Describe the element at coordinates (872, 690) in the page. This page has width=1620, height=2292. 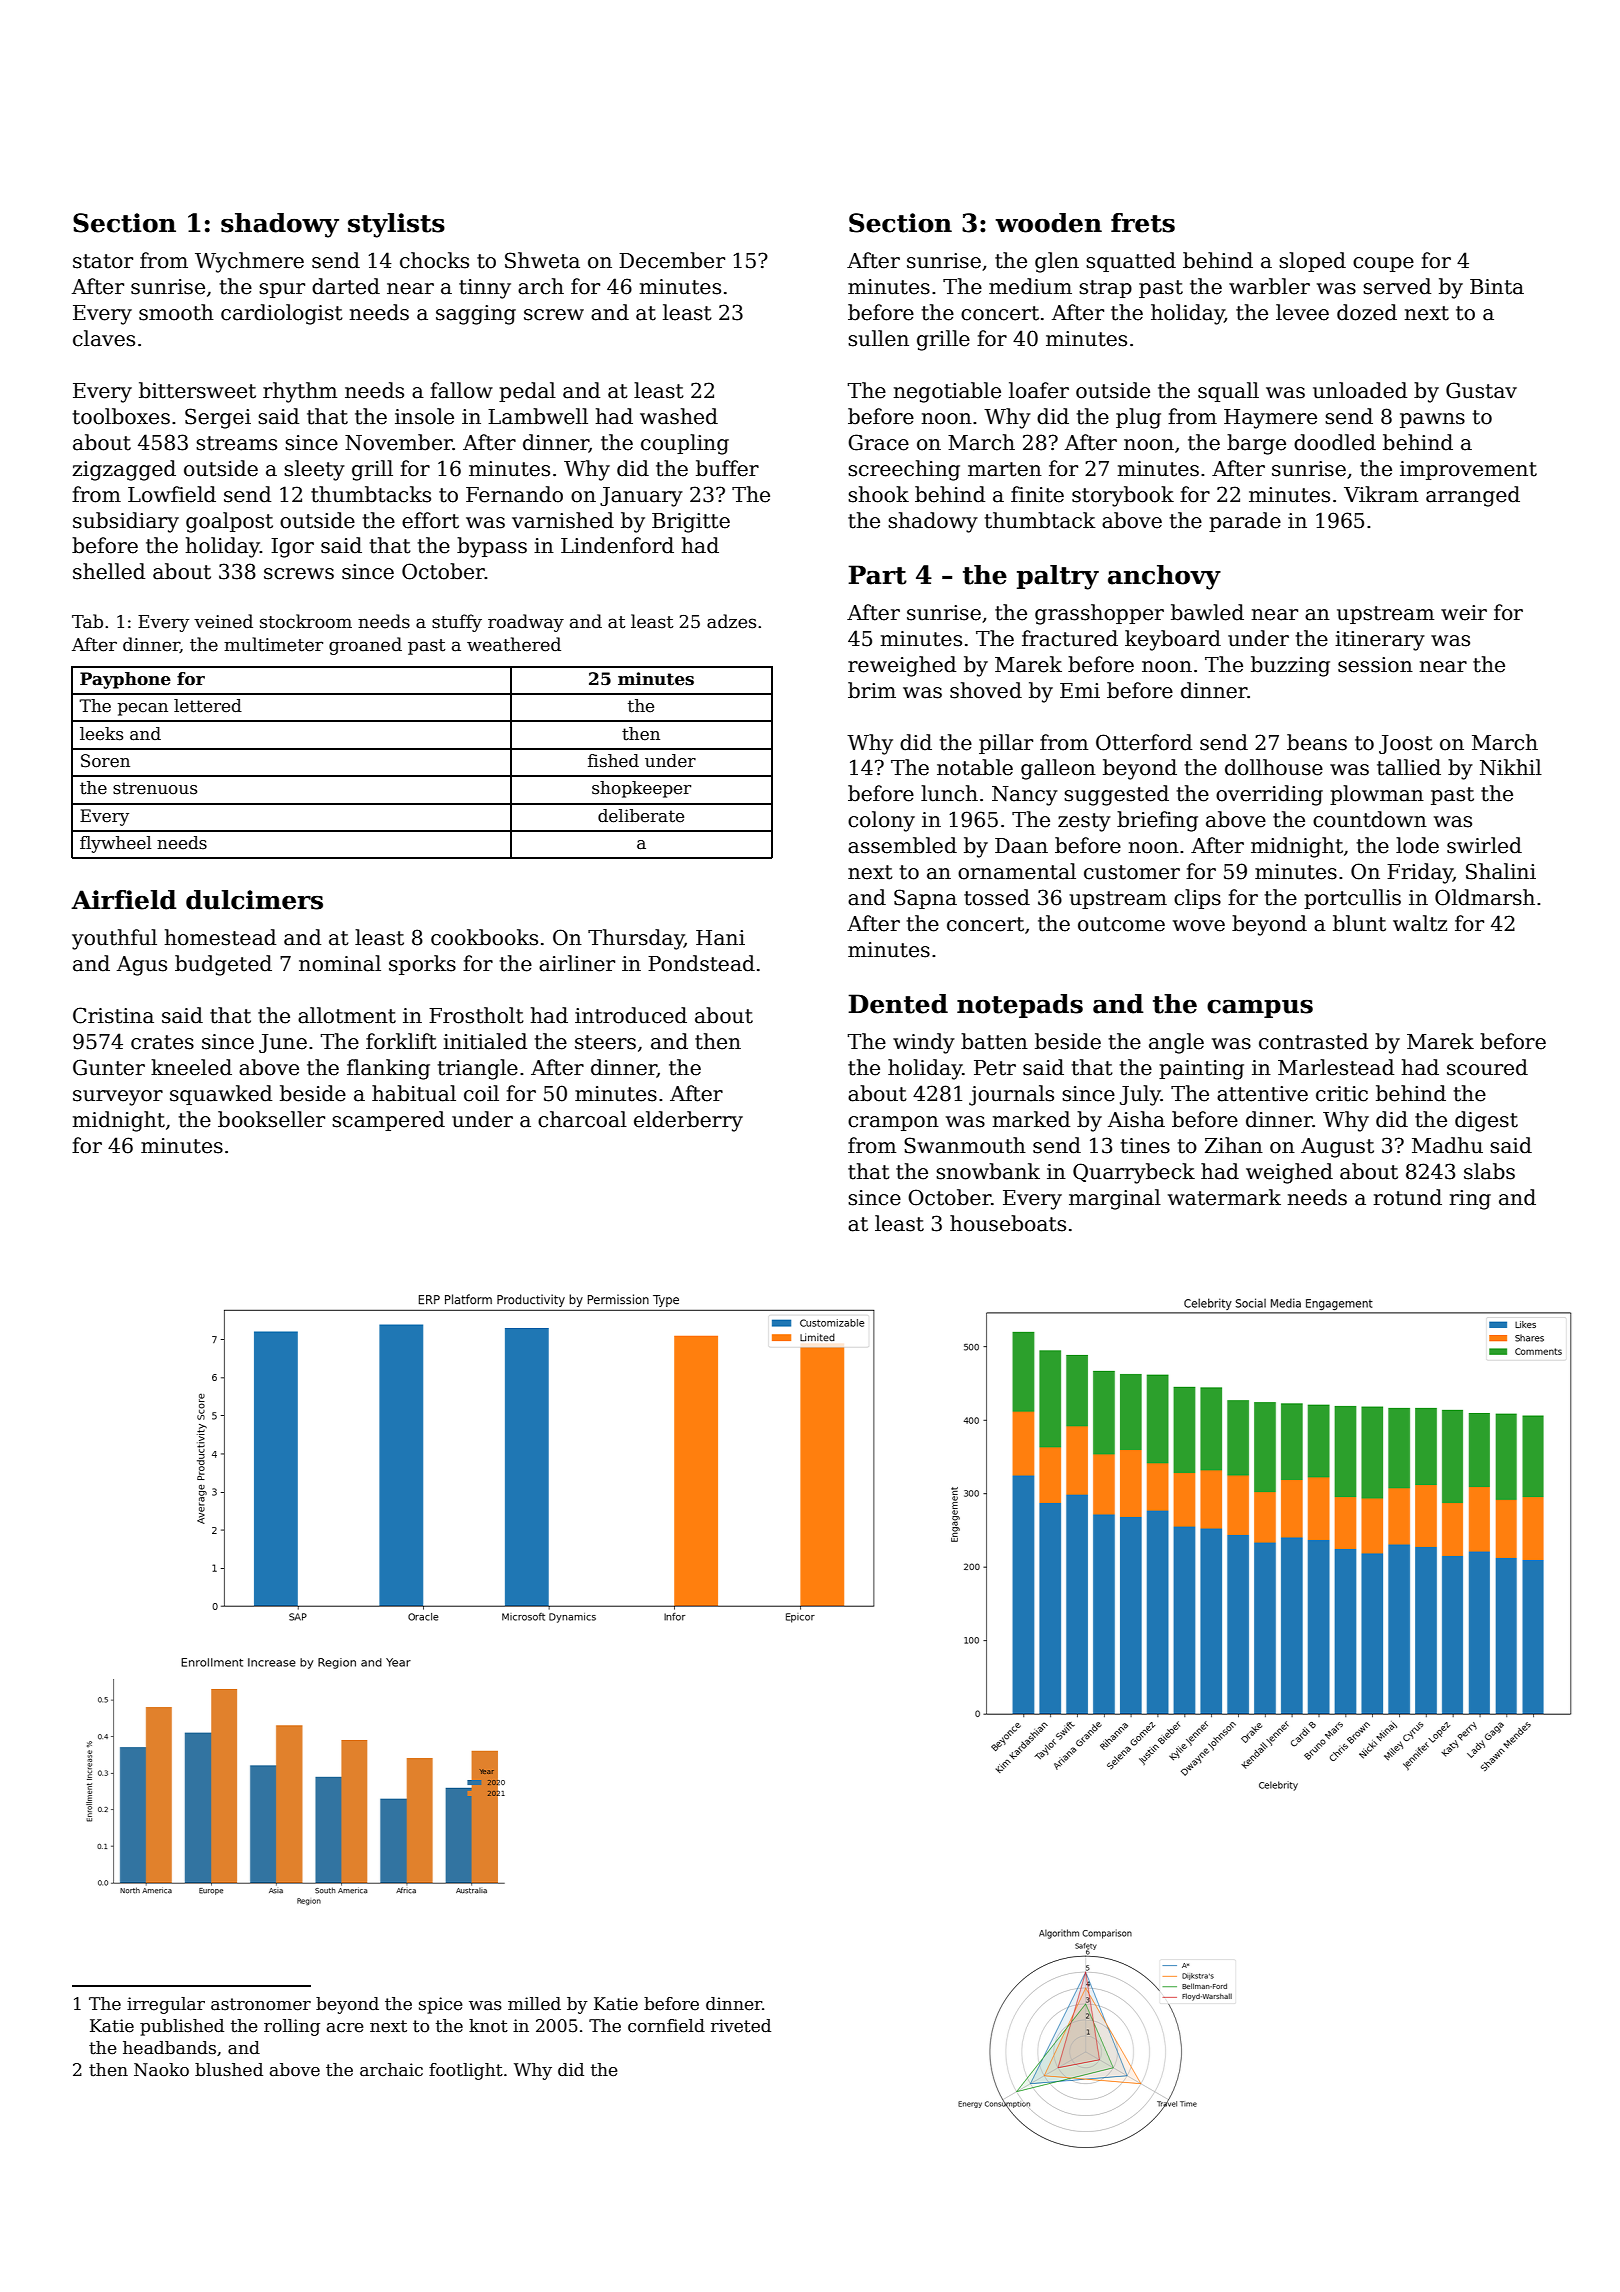
I see `brim` at that location.
